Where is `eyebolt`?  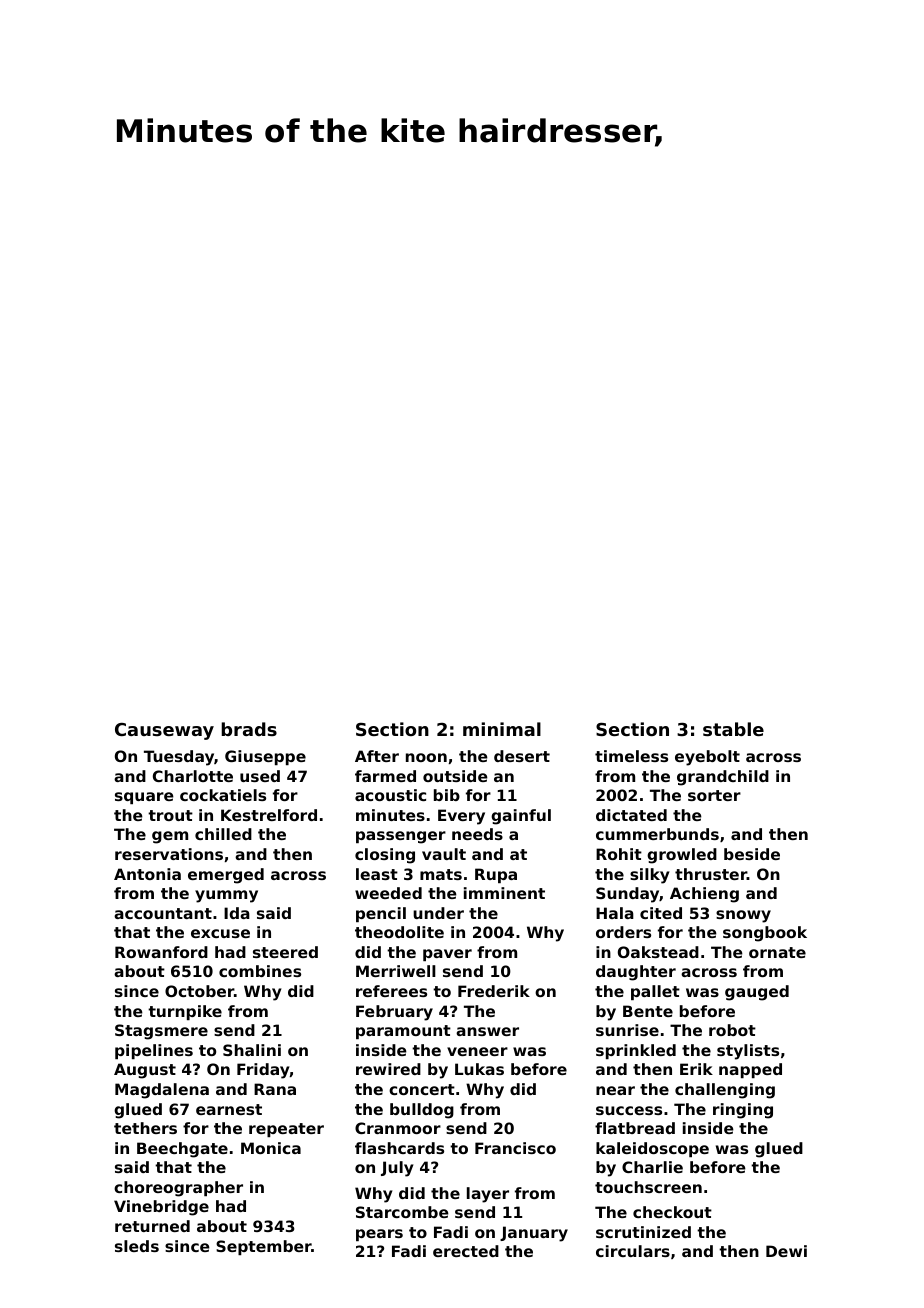
eyebolt is located at coordinates (707, 758).
